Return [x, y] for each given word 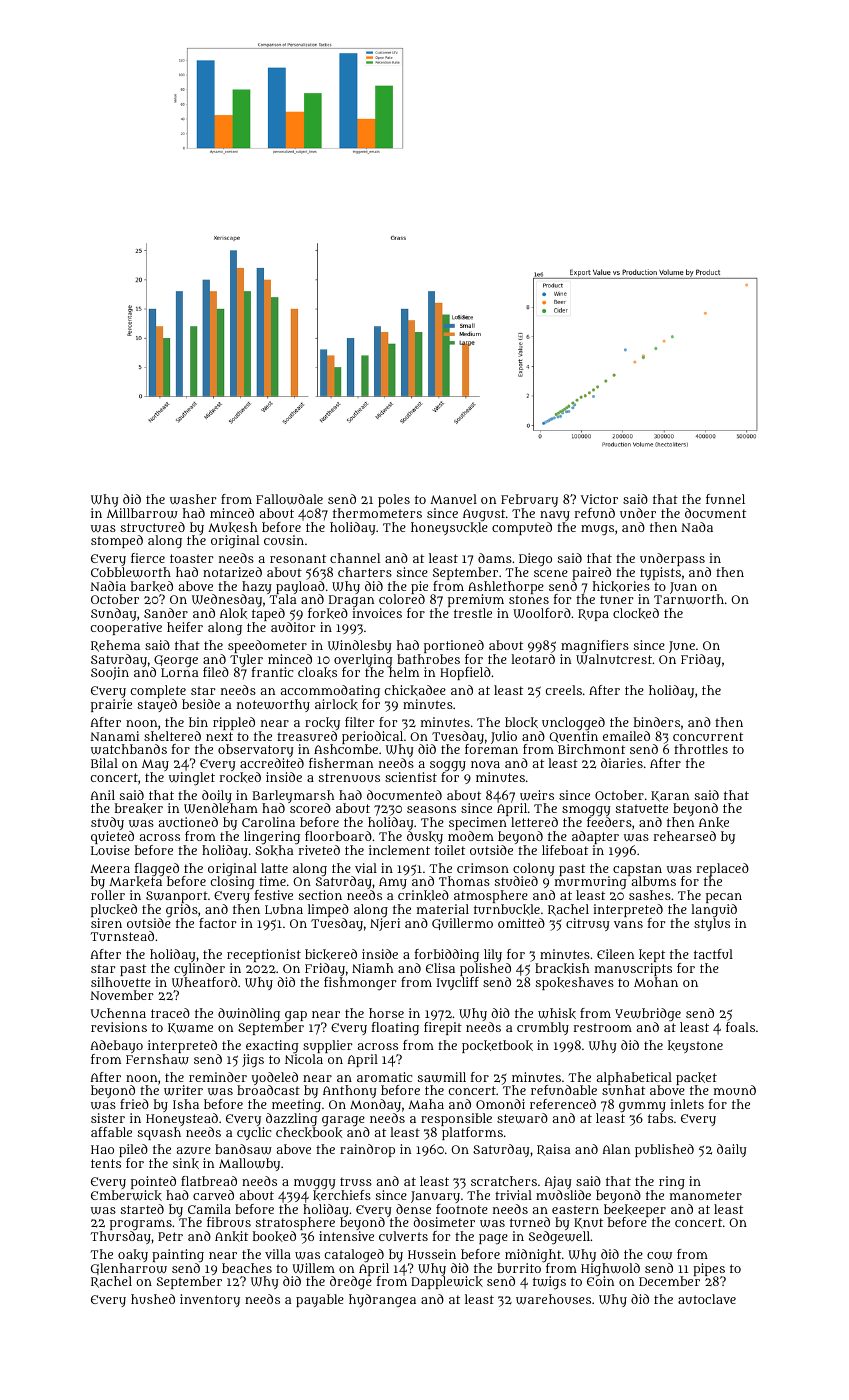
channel [355, 558]
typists [660, 573]
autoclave [707, 1299]
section [320, 895]
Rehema [115, 646]
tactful [713, 954]
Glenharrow [129, 1269]
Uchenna [118, 1013]
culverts [403, 1236]
